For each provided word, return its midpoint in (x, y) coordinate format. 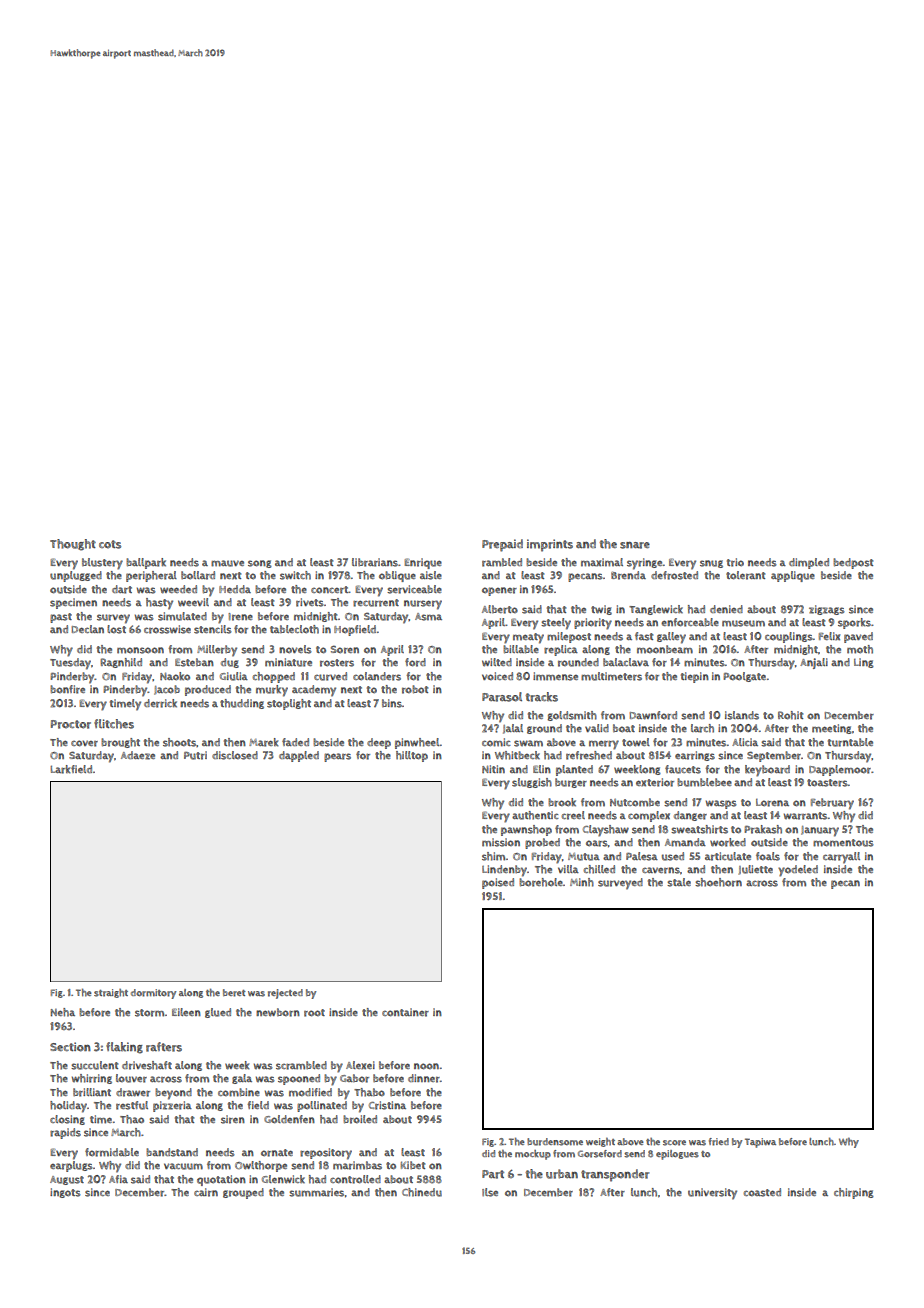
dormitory (153, 994)
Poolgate (744, 677)
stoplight (289, 704)
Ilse (490, 1192)
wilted (497, 662)
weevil (193, 602)
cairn (206, 1192)
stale (679, 882)
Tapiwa (760, 1143)
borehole (541, 882)
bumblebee (704, 782)
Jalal (513, 729)
